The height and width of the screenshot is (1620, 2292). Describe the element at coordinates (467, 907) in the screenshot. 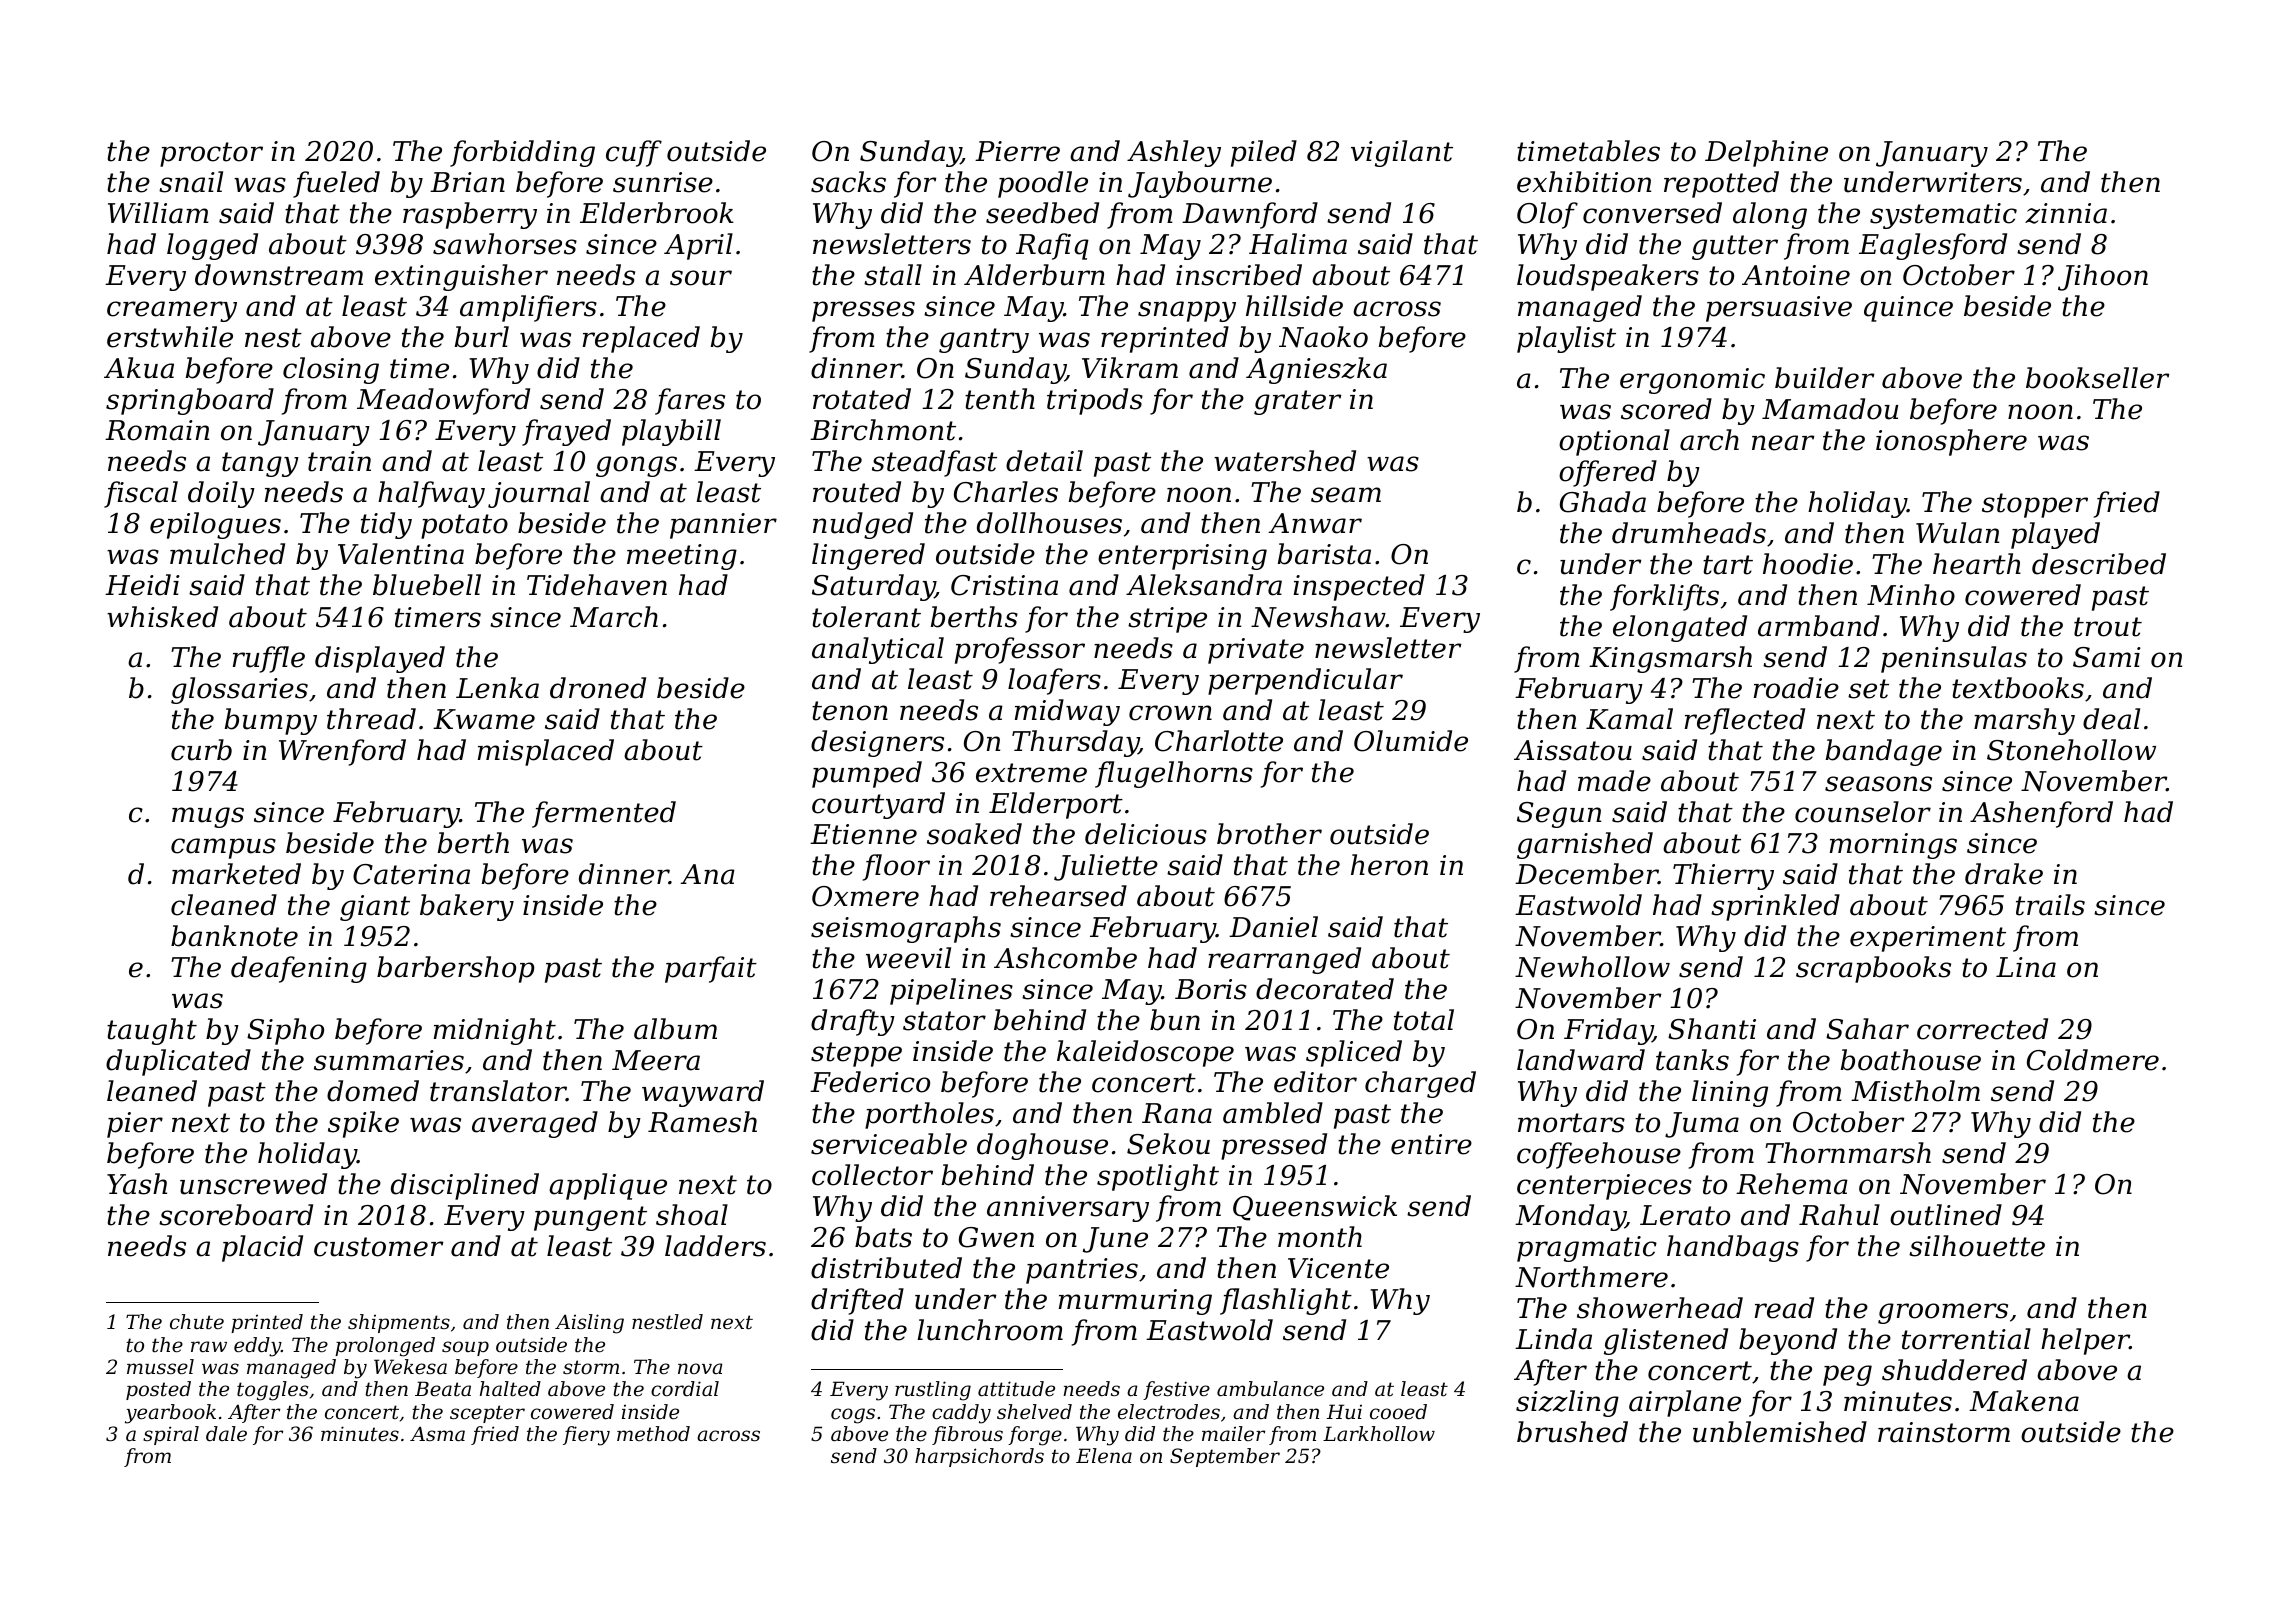

I see `bakery` at that location.
